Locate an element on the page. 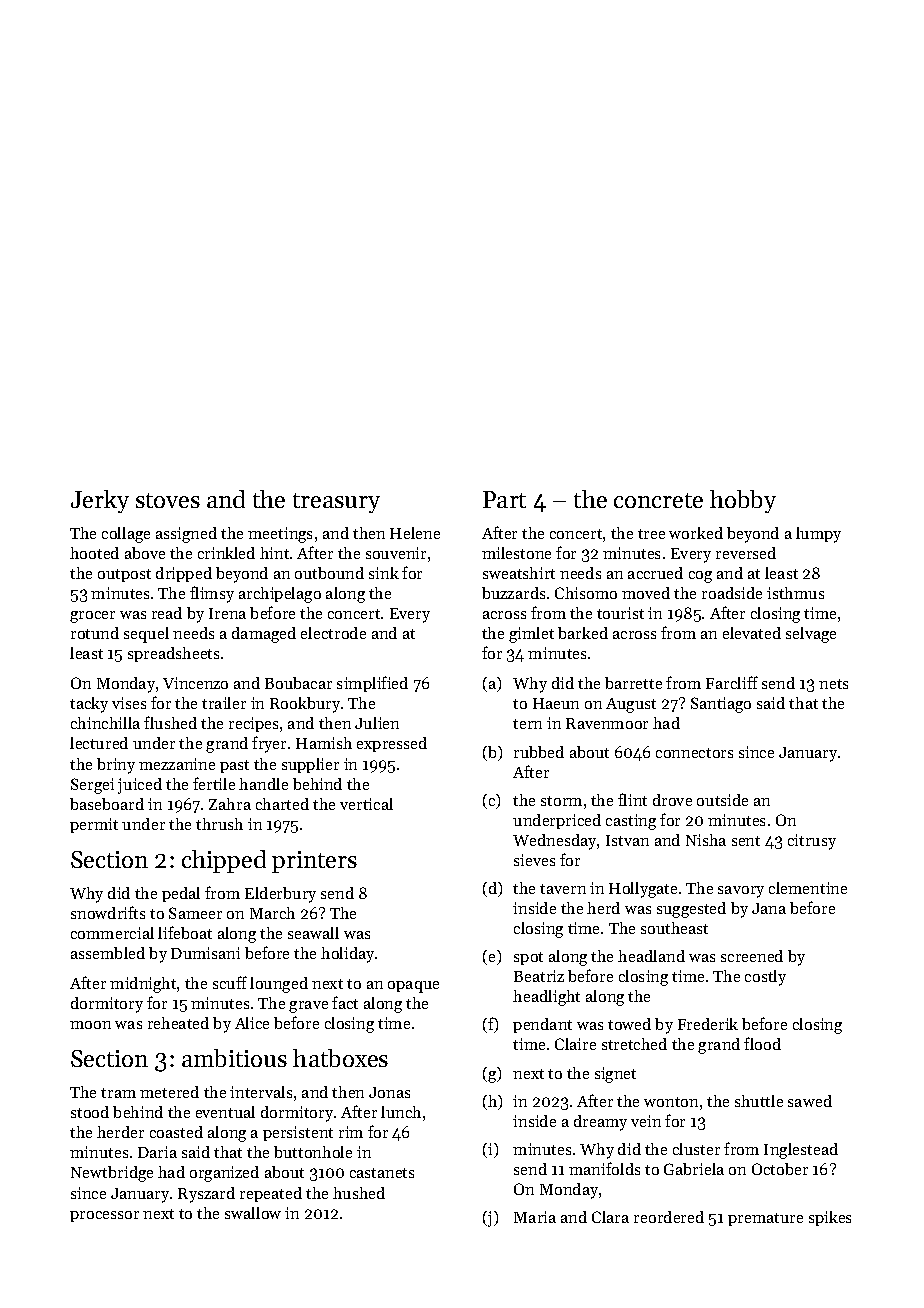 The height and width of the image is (1308, 924). lunch is located at coordinates (401, 1112).
